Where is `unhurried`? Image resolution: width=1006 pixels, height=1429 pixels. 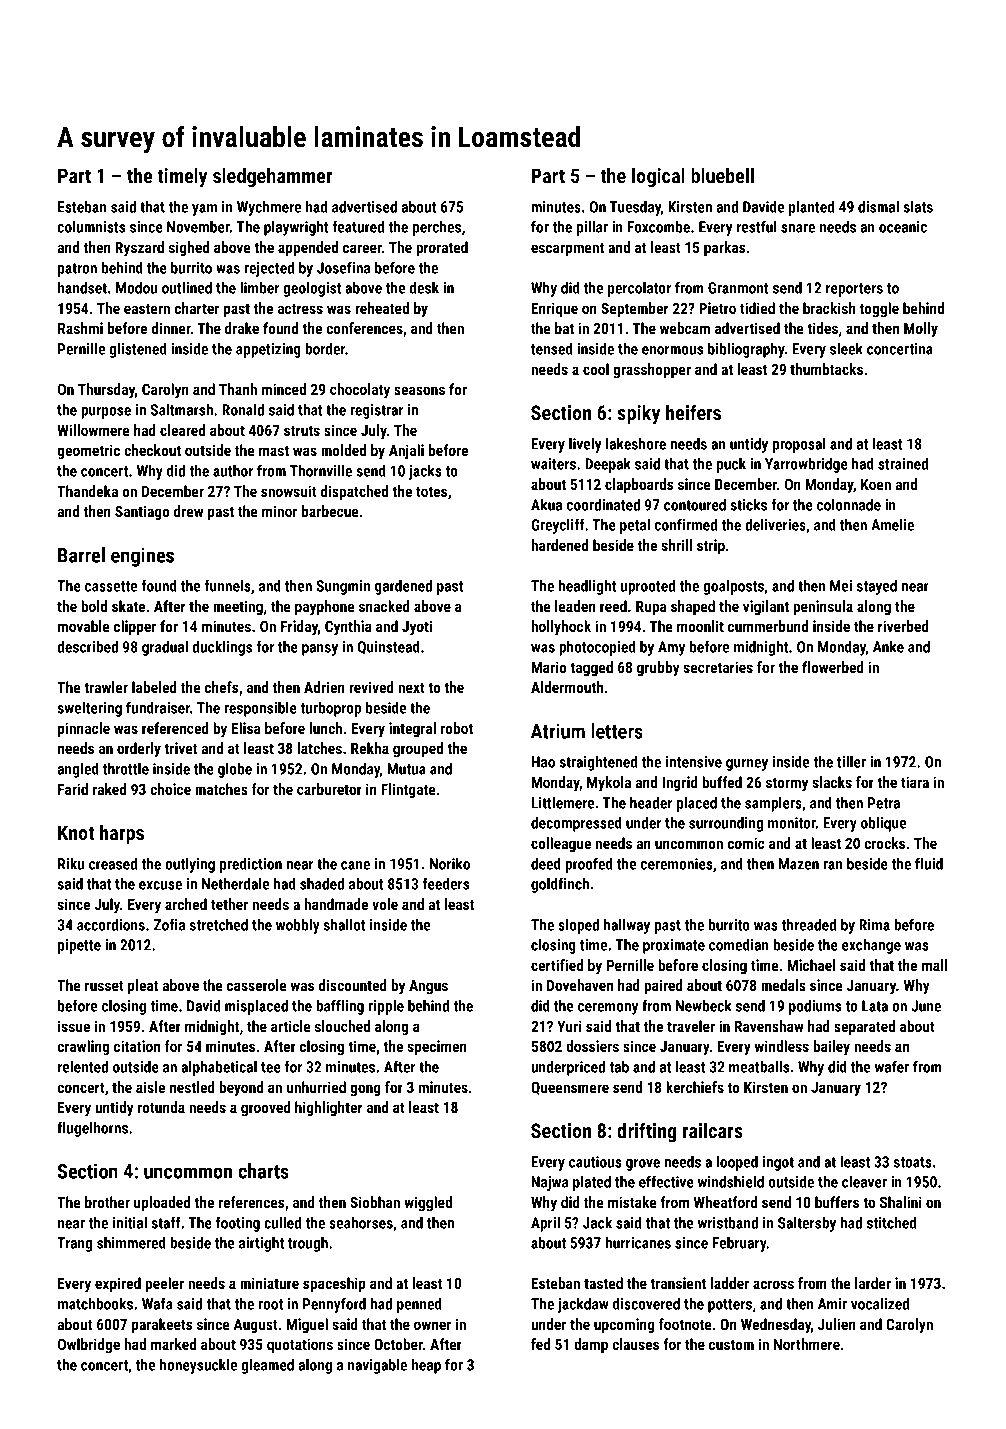 unhurried is located at coordinates (316, 1087).
